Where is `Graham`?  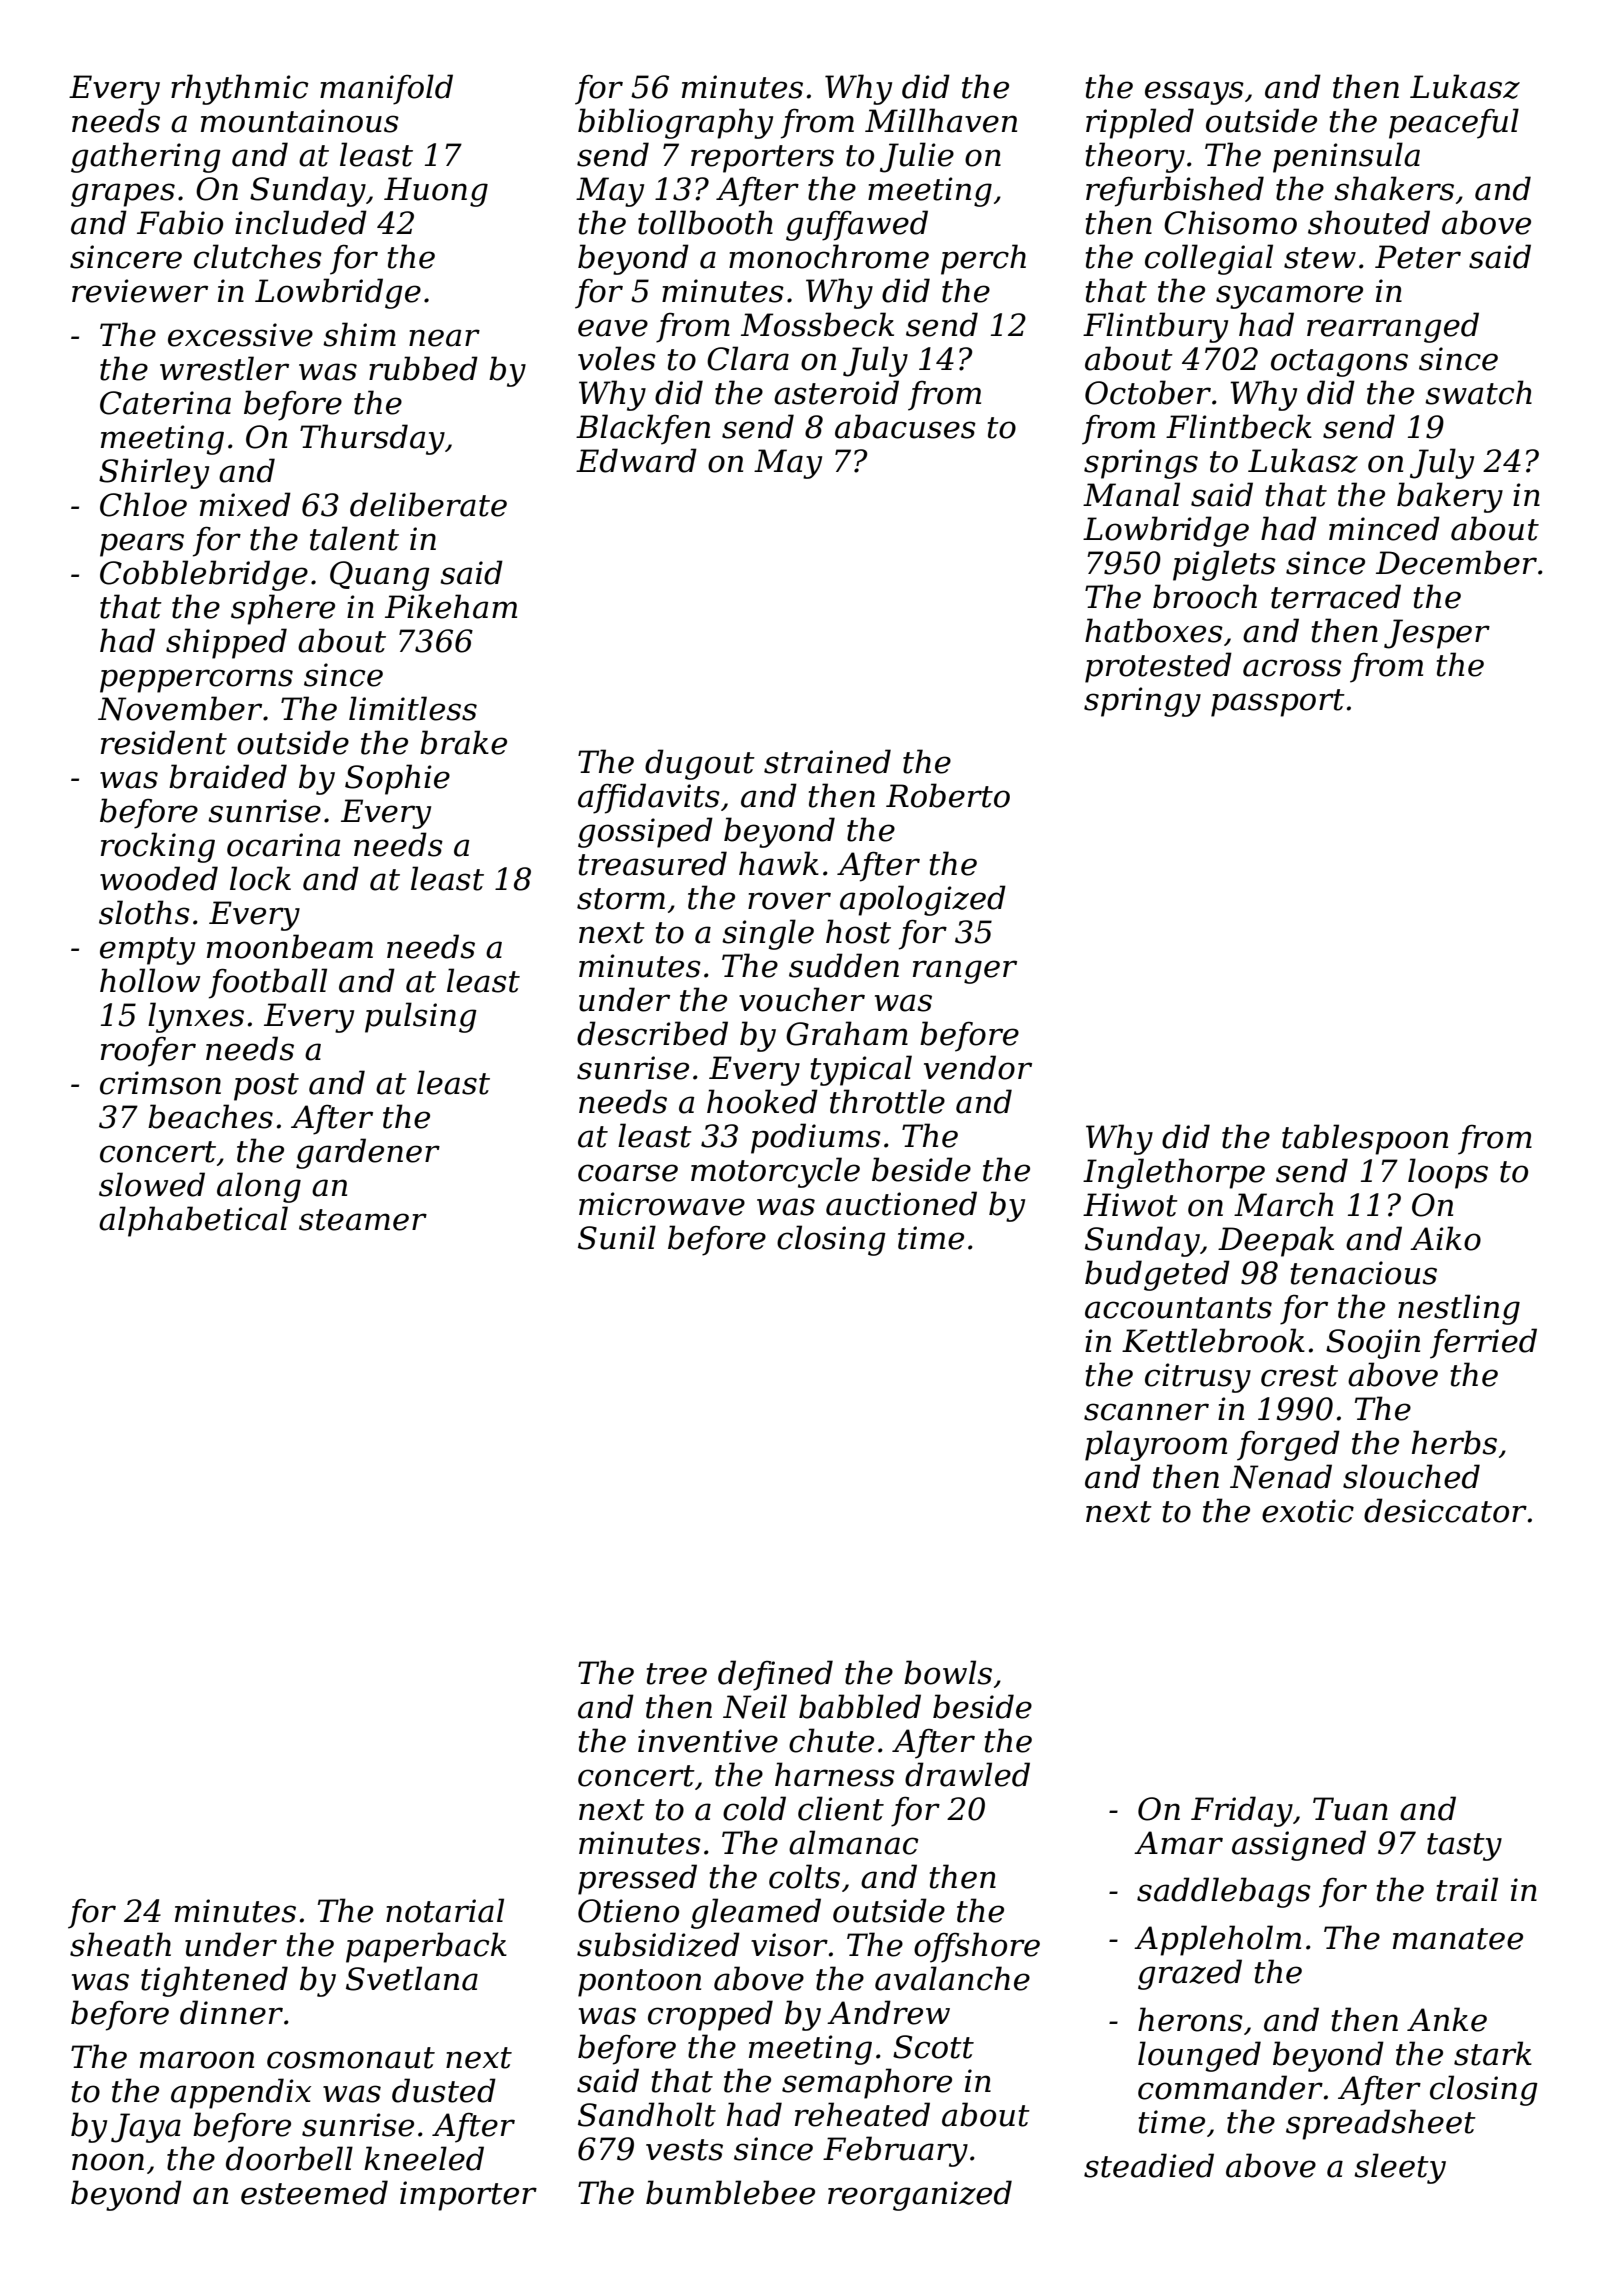 Graham is located at coordinates (847, 1033).
